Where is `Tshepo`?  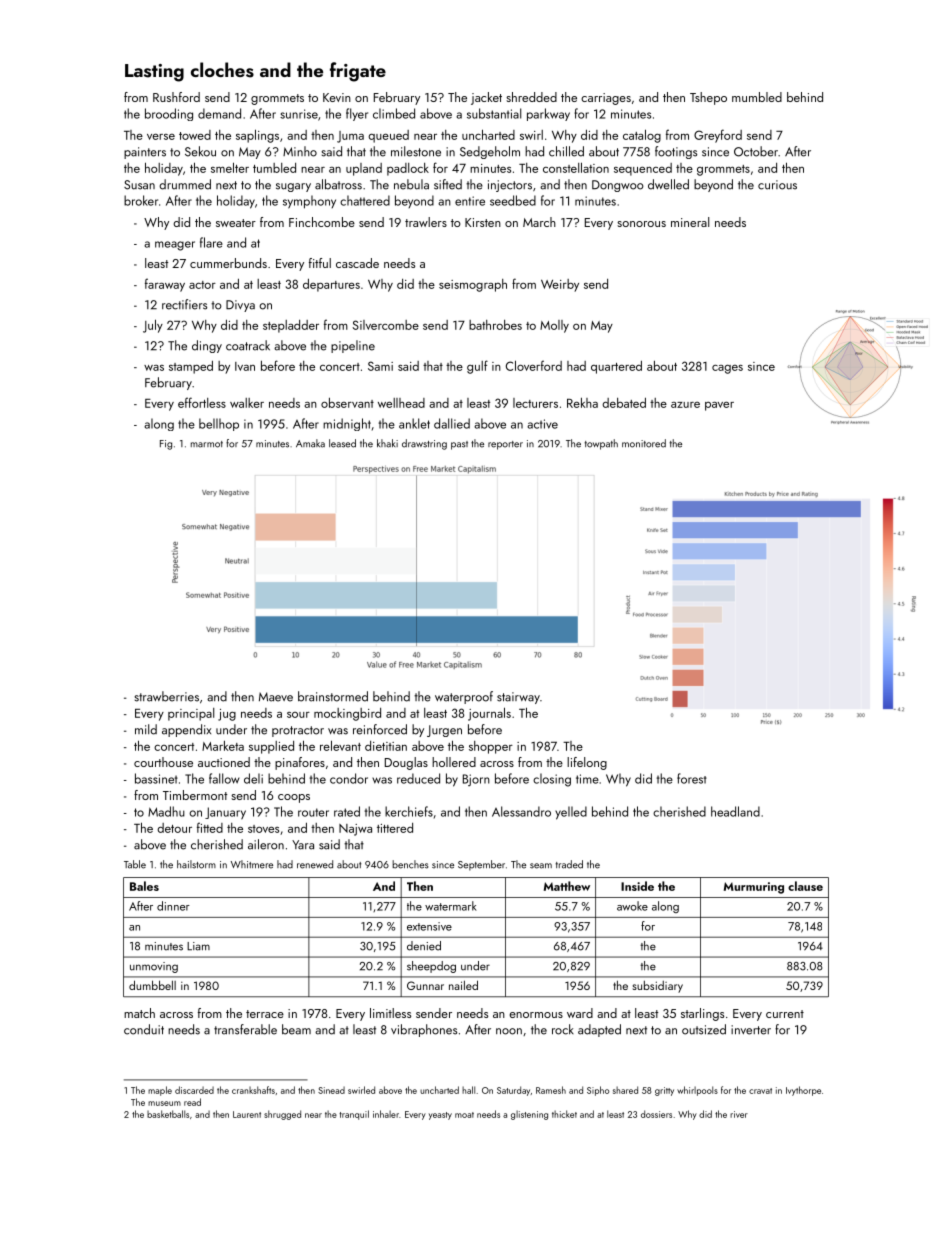 Tshepo is located at coordinates (708, 98).
